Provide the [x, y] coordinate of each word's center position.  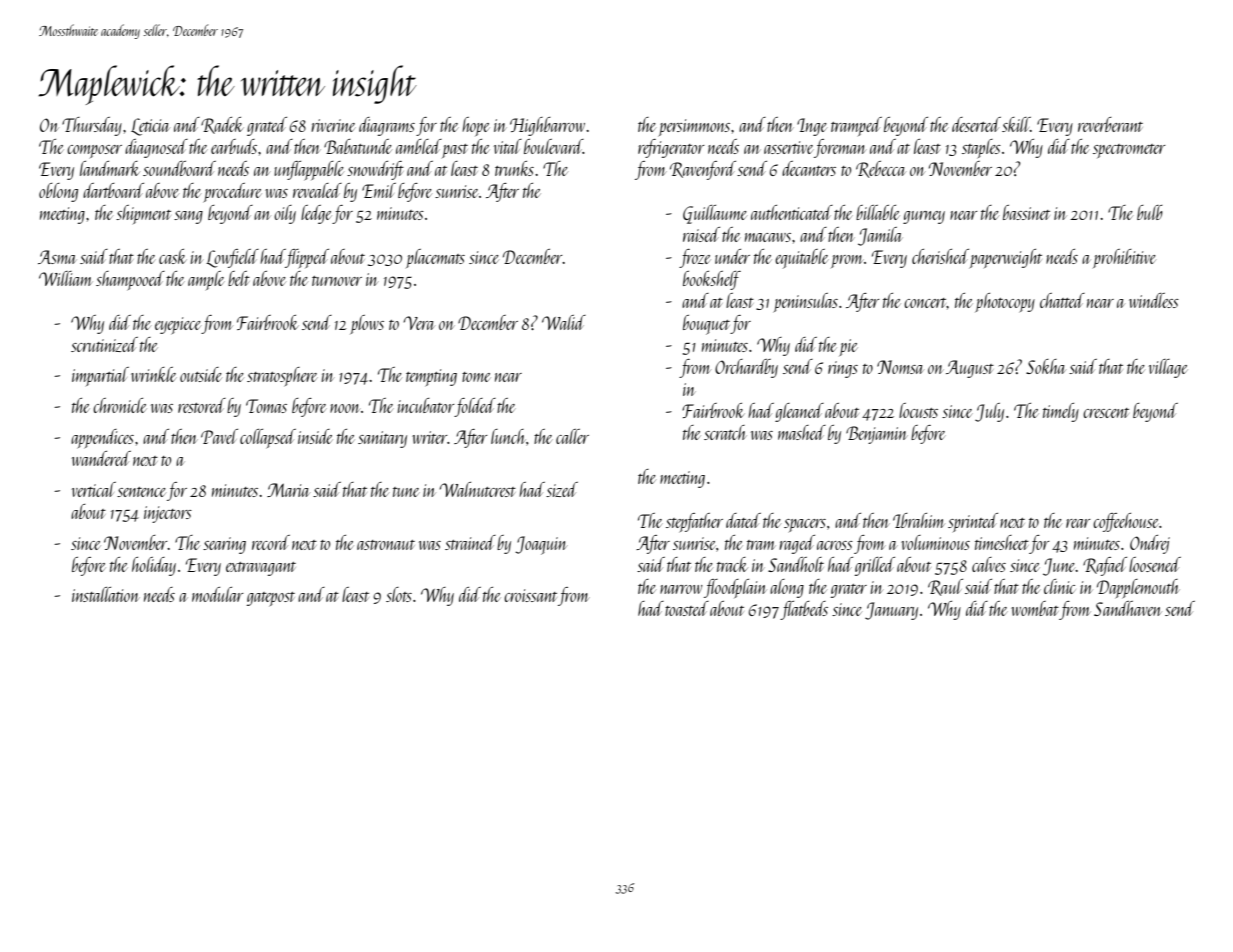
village [1168, 368]
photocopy [1005, 303]
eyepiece [178, 326]
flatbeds [804, 610]
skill [1016, 124]
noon [345, 408]
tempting [431, 378]
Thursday [92, 126]
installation [105, 594]
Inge [812, 127]
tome [476, 377]
